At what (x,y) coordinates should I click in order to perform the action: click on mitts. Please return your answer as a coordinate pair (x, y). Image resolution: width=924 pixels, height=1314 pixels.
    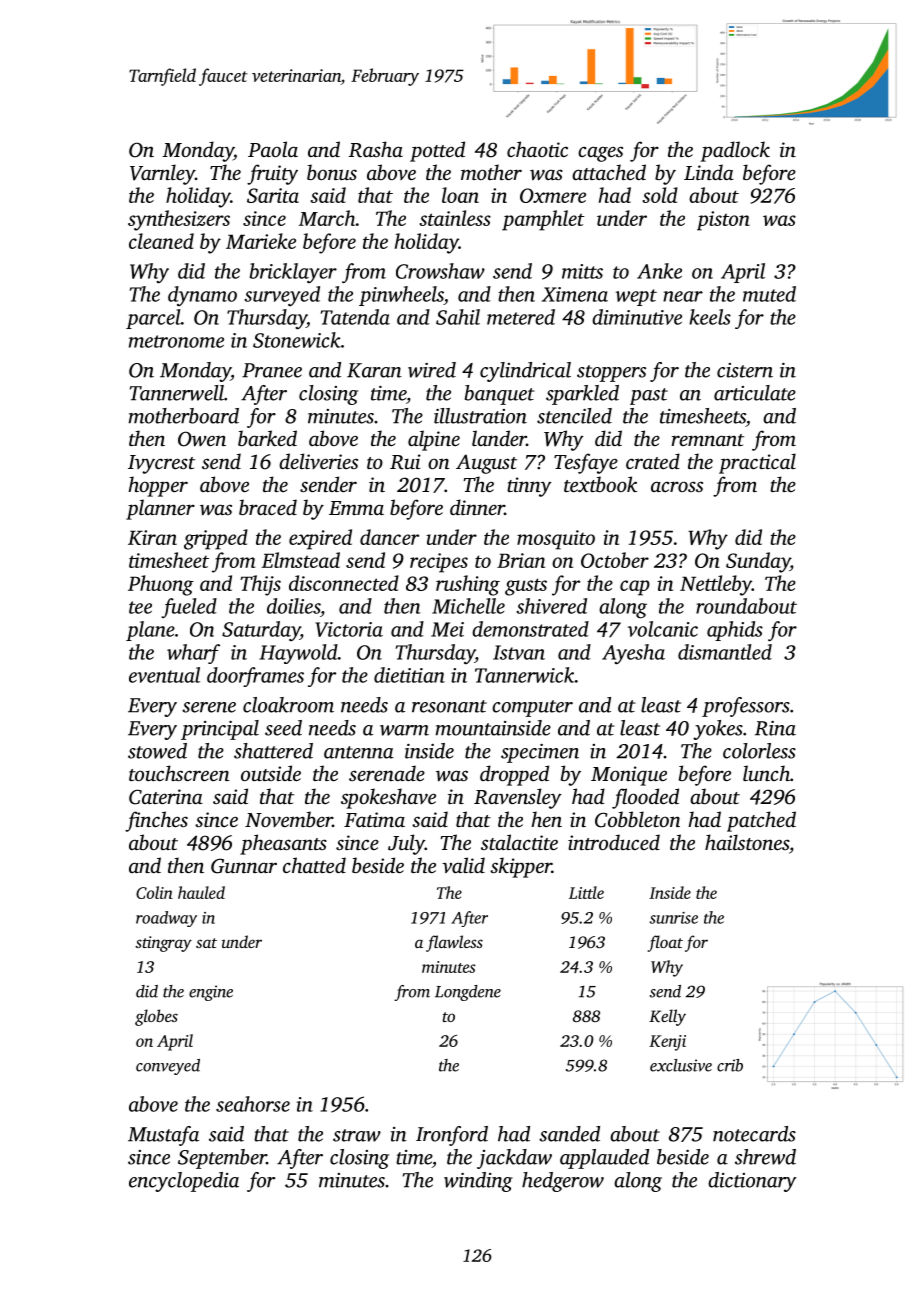
    Looking at the image, I should click on (582, 271).
